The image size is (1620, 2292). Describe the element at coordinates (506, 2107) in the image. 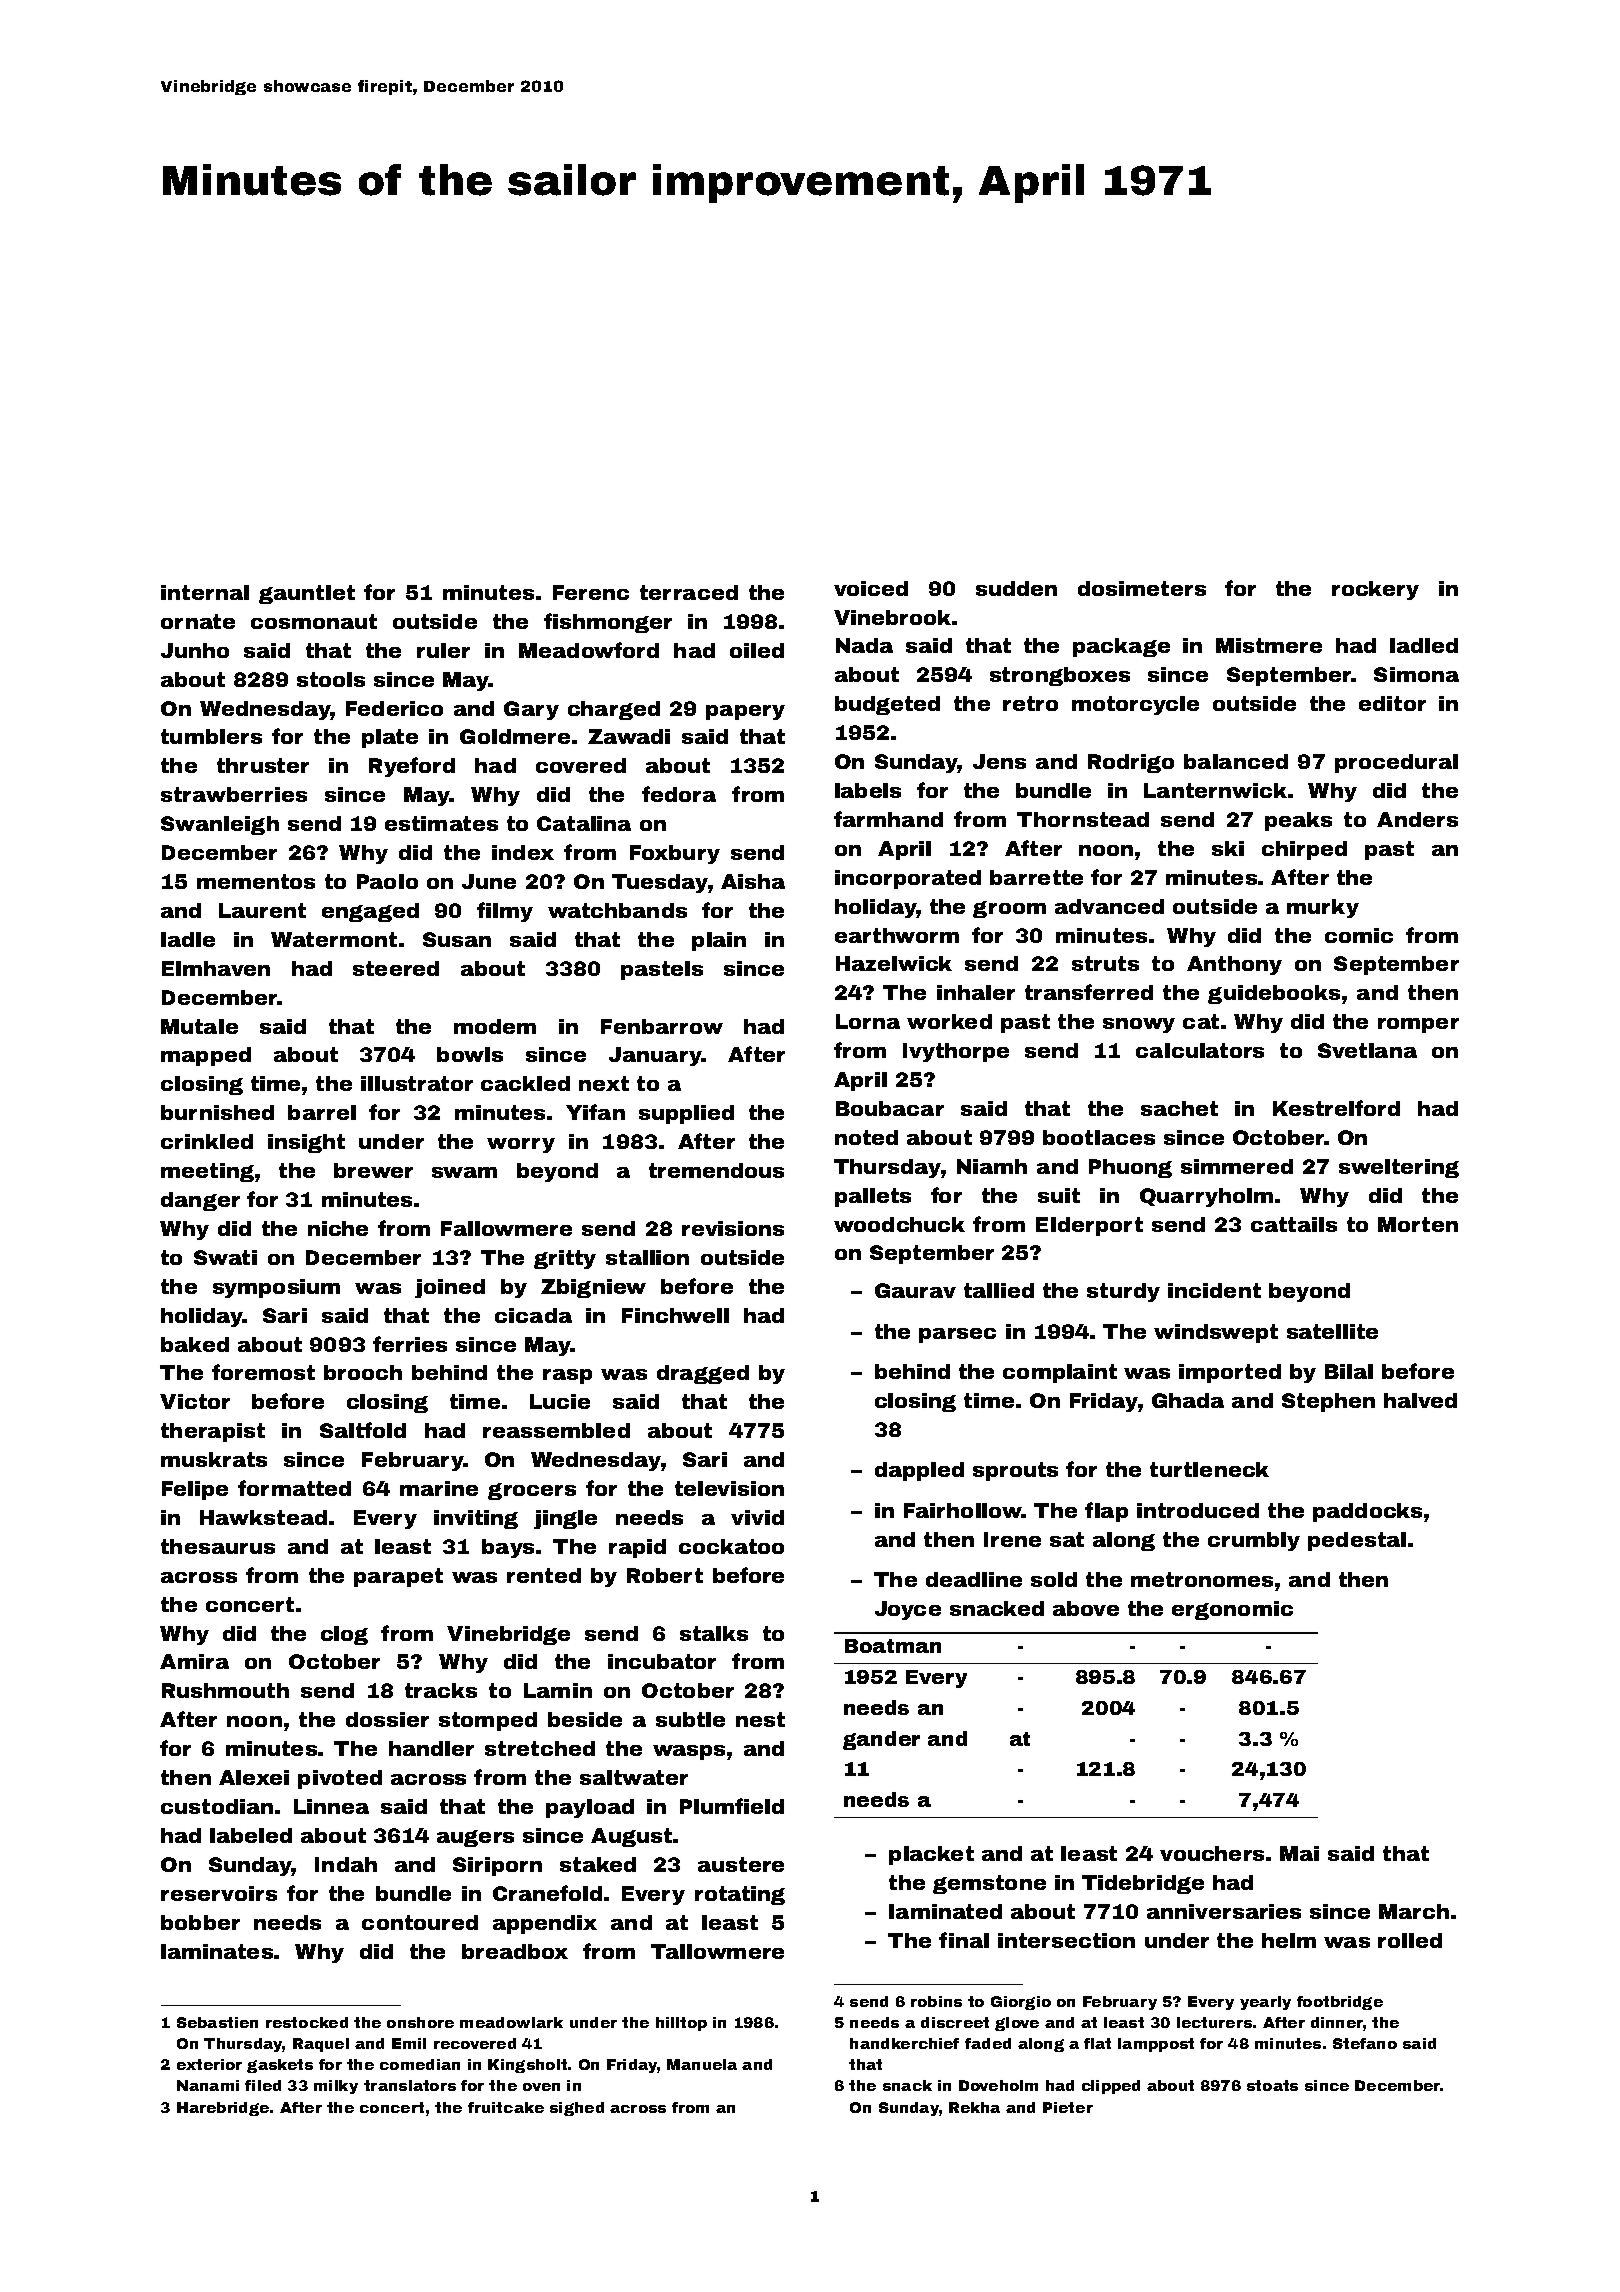

I see `fruitcake` at that location.
